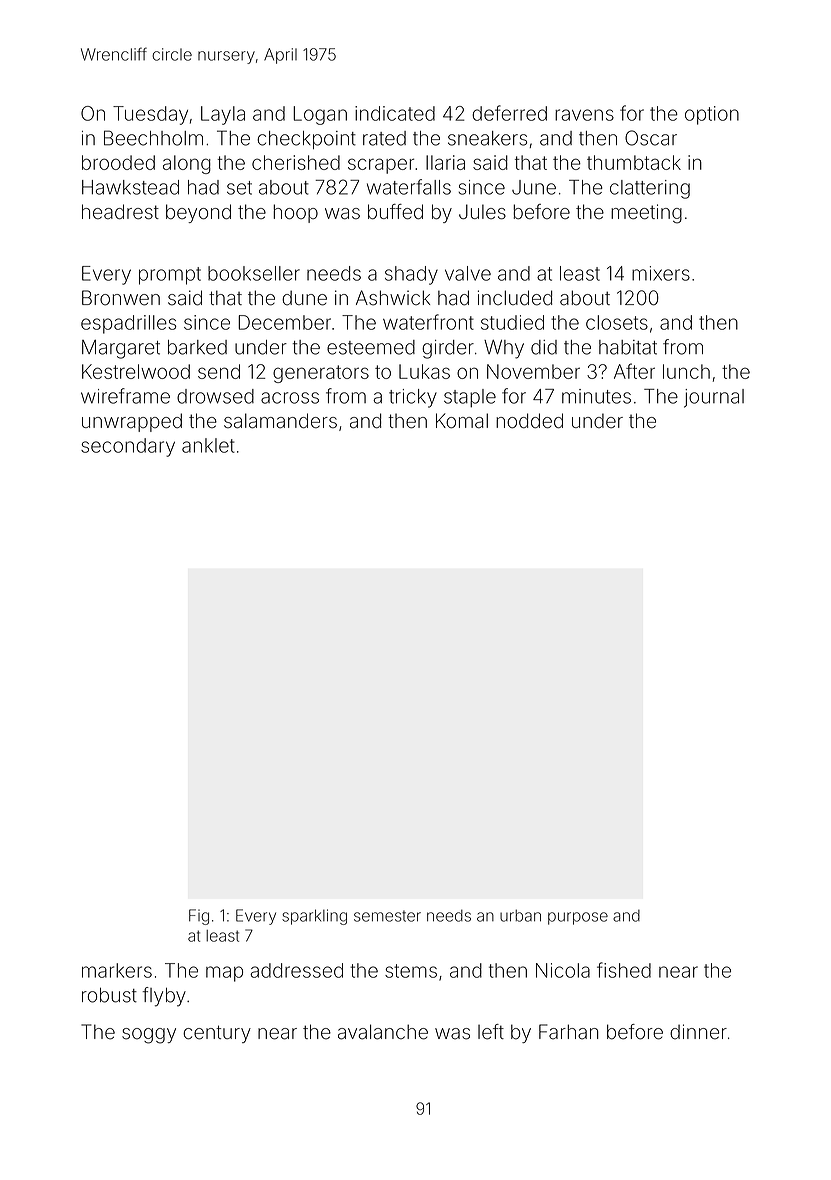 The height and width of the document is (1180, 831). Describe the element at coordinates (199, 917) in the document. I see `Fig` at that location.
